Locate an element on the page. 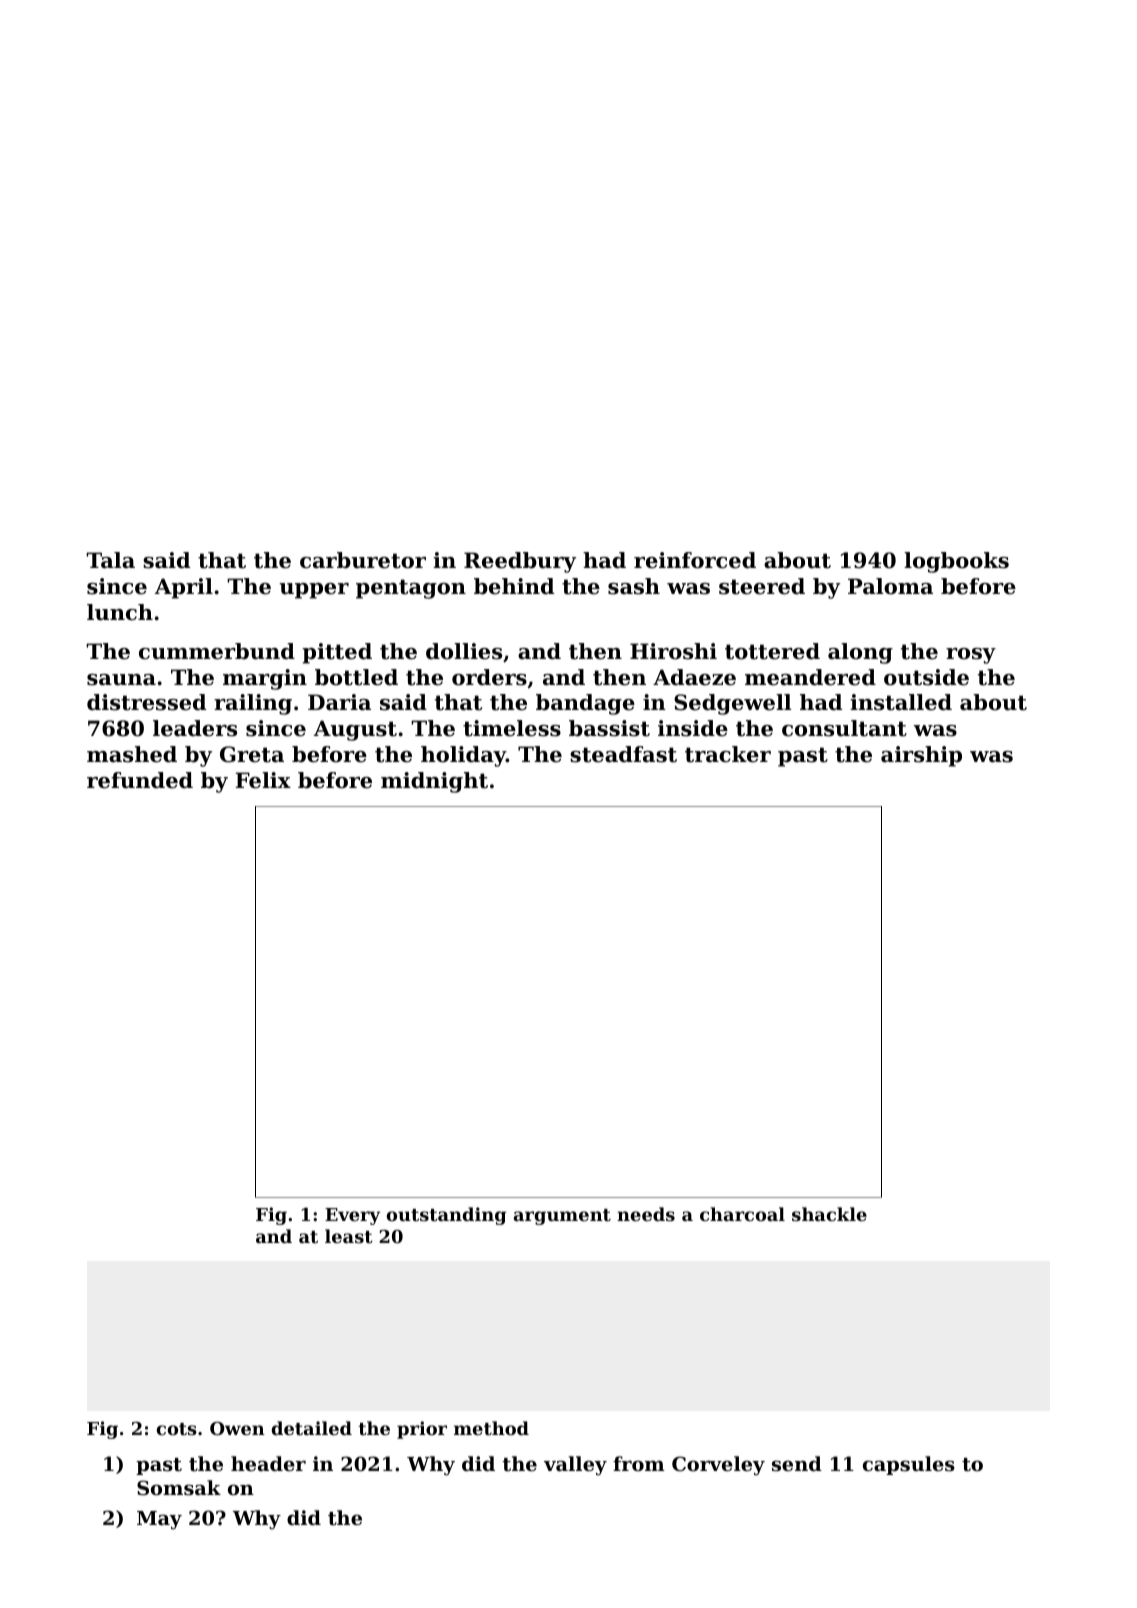 This document has width=1137, height=1608. Every is located at coordinates (352, 1216).
